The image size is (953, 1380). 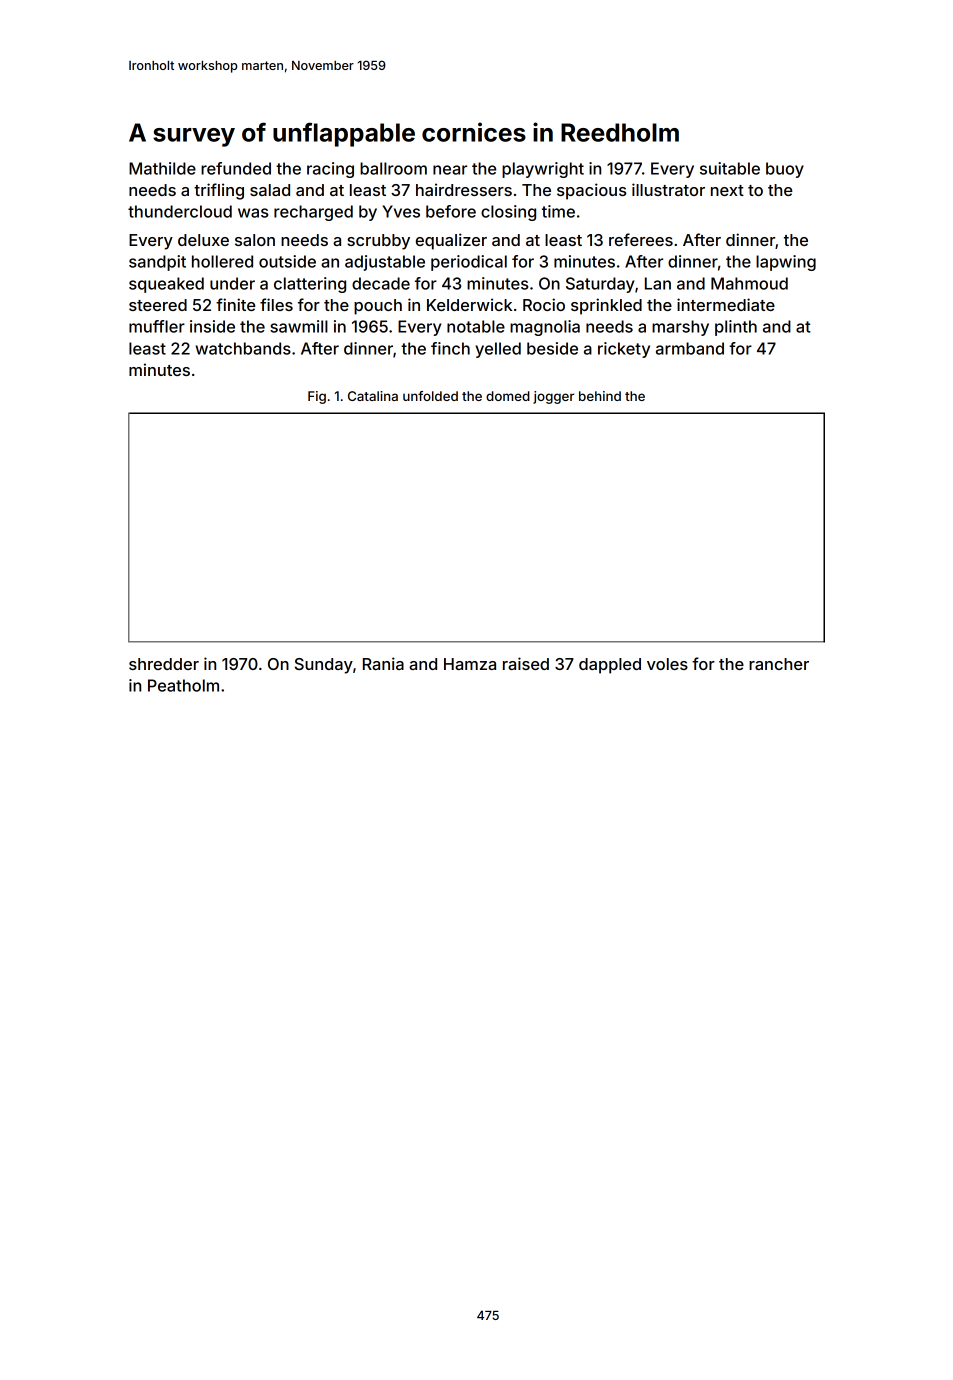 I want to click on Fig, so click(x=317, y=397).
